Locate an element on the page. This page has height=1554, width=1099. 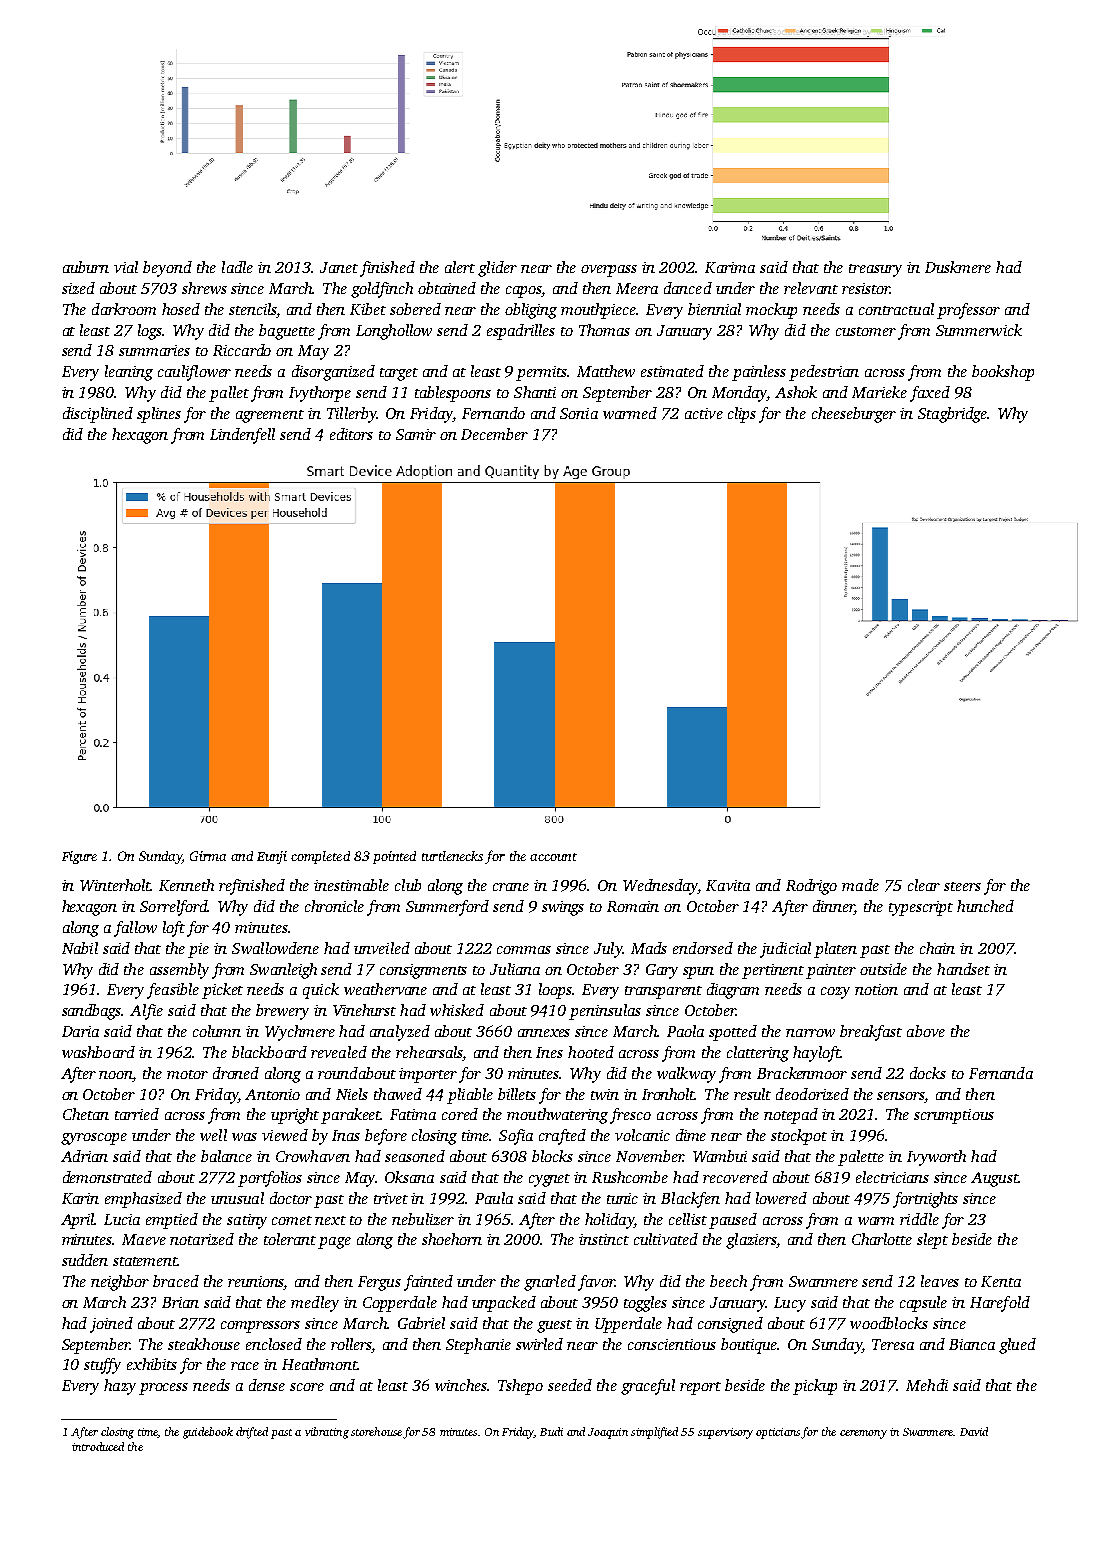
treasury is located at coordinates (875, 270).
